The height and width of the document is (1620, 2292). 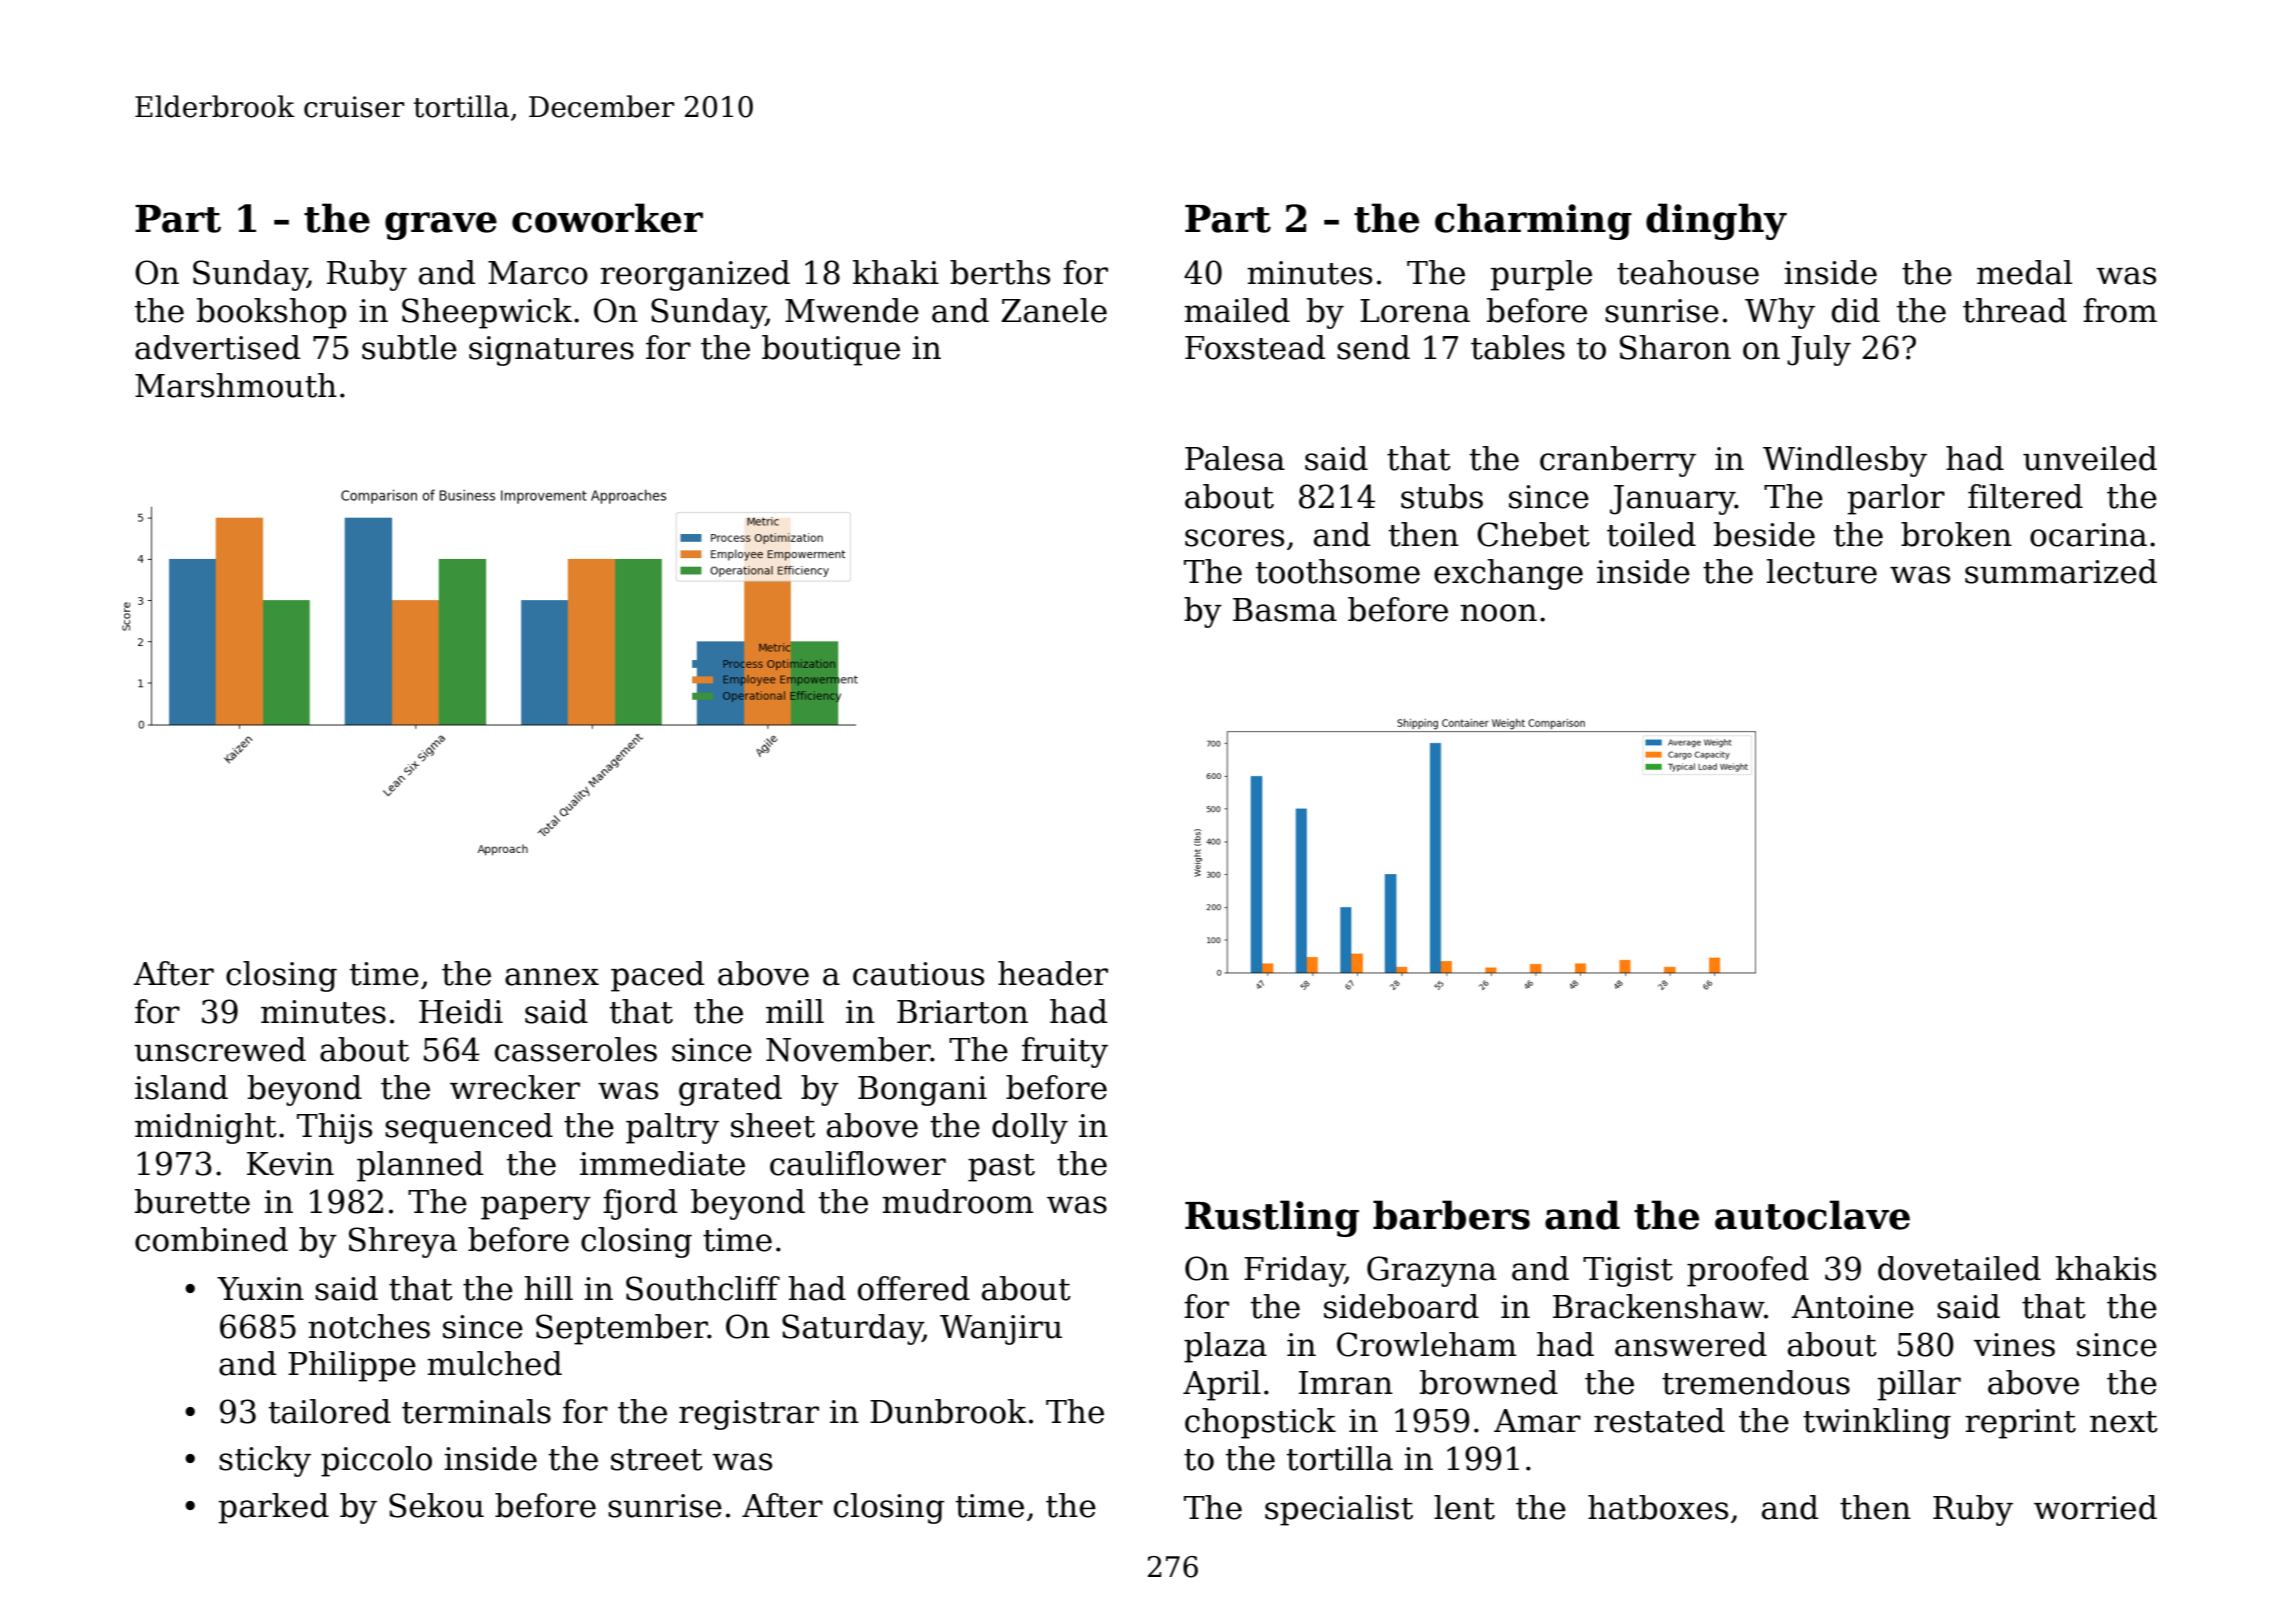 What do you see at coordinates (461, 1011) in the document?
I see `Heidi` at bounding box center [461, 1011].
